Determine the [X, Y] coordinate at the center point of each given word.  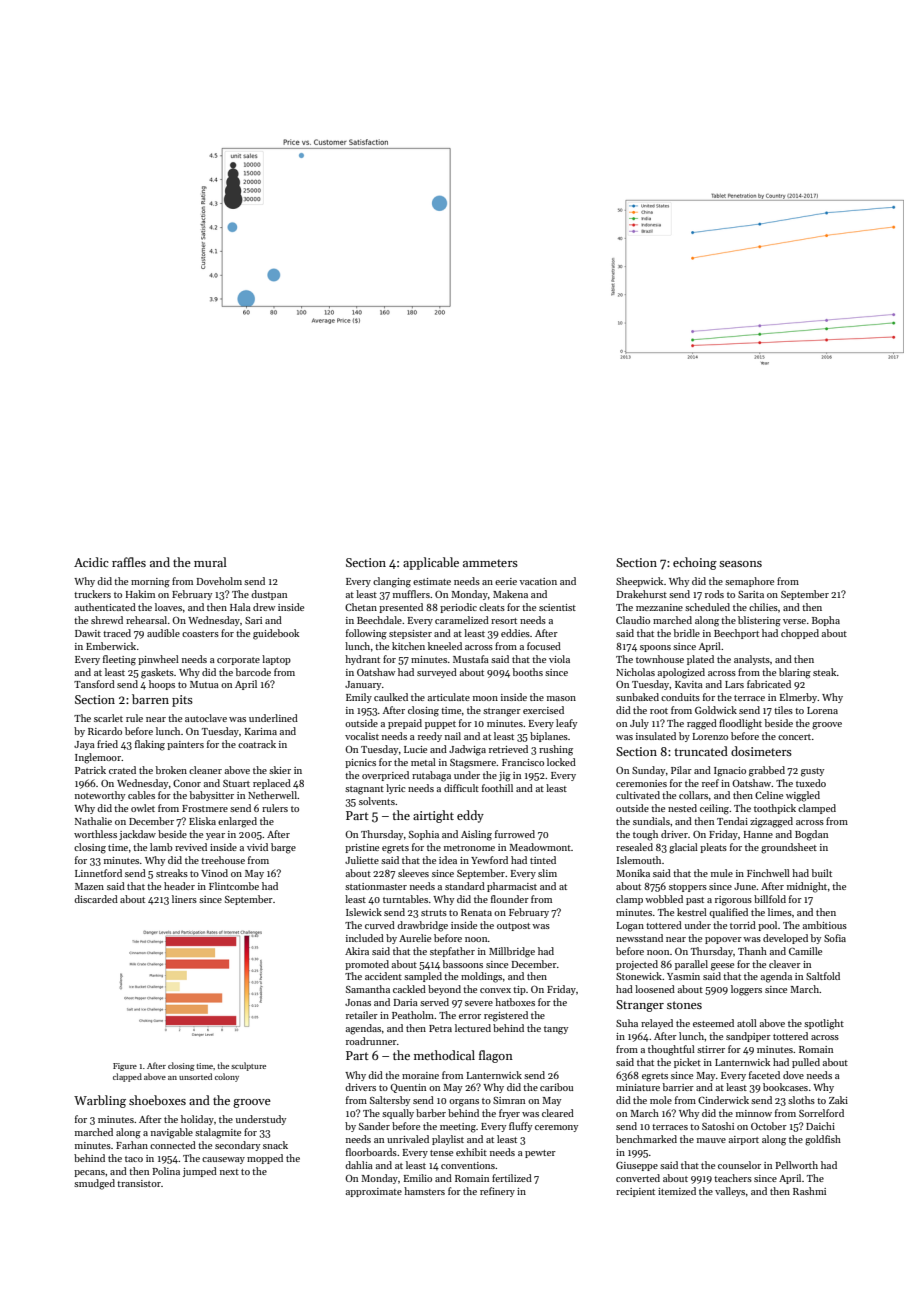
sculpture [248, 1066]
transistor [139, 1183]
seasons [740, 564]
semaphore [749, 582]
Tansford [94, 684]
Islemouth [639, 860]
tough [645, 835]
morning [150, 583]
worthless [95, 834]
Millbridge [512, 952]
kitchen [408, 646]
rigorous [733, 901]
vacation [538, 581]
